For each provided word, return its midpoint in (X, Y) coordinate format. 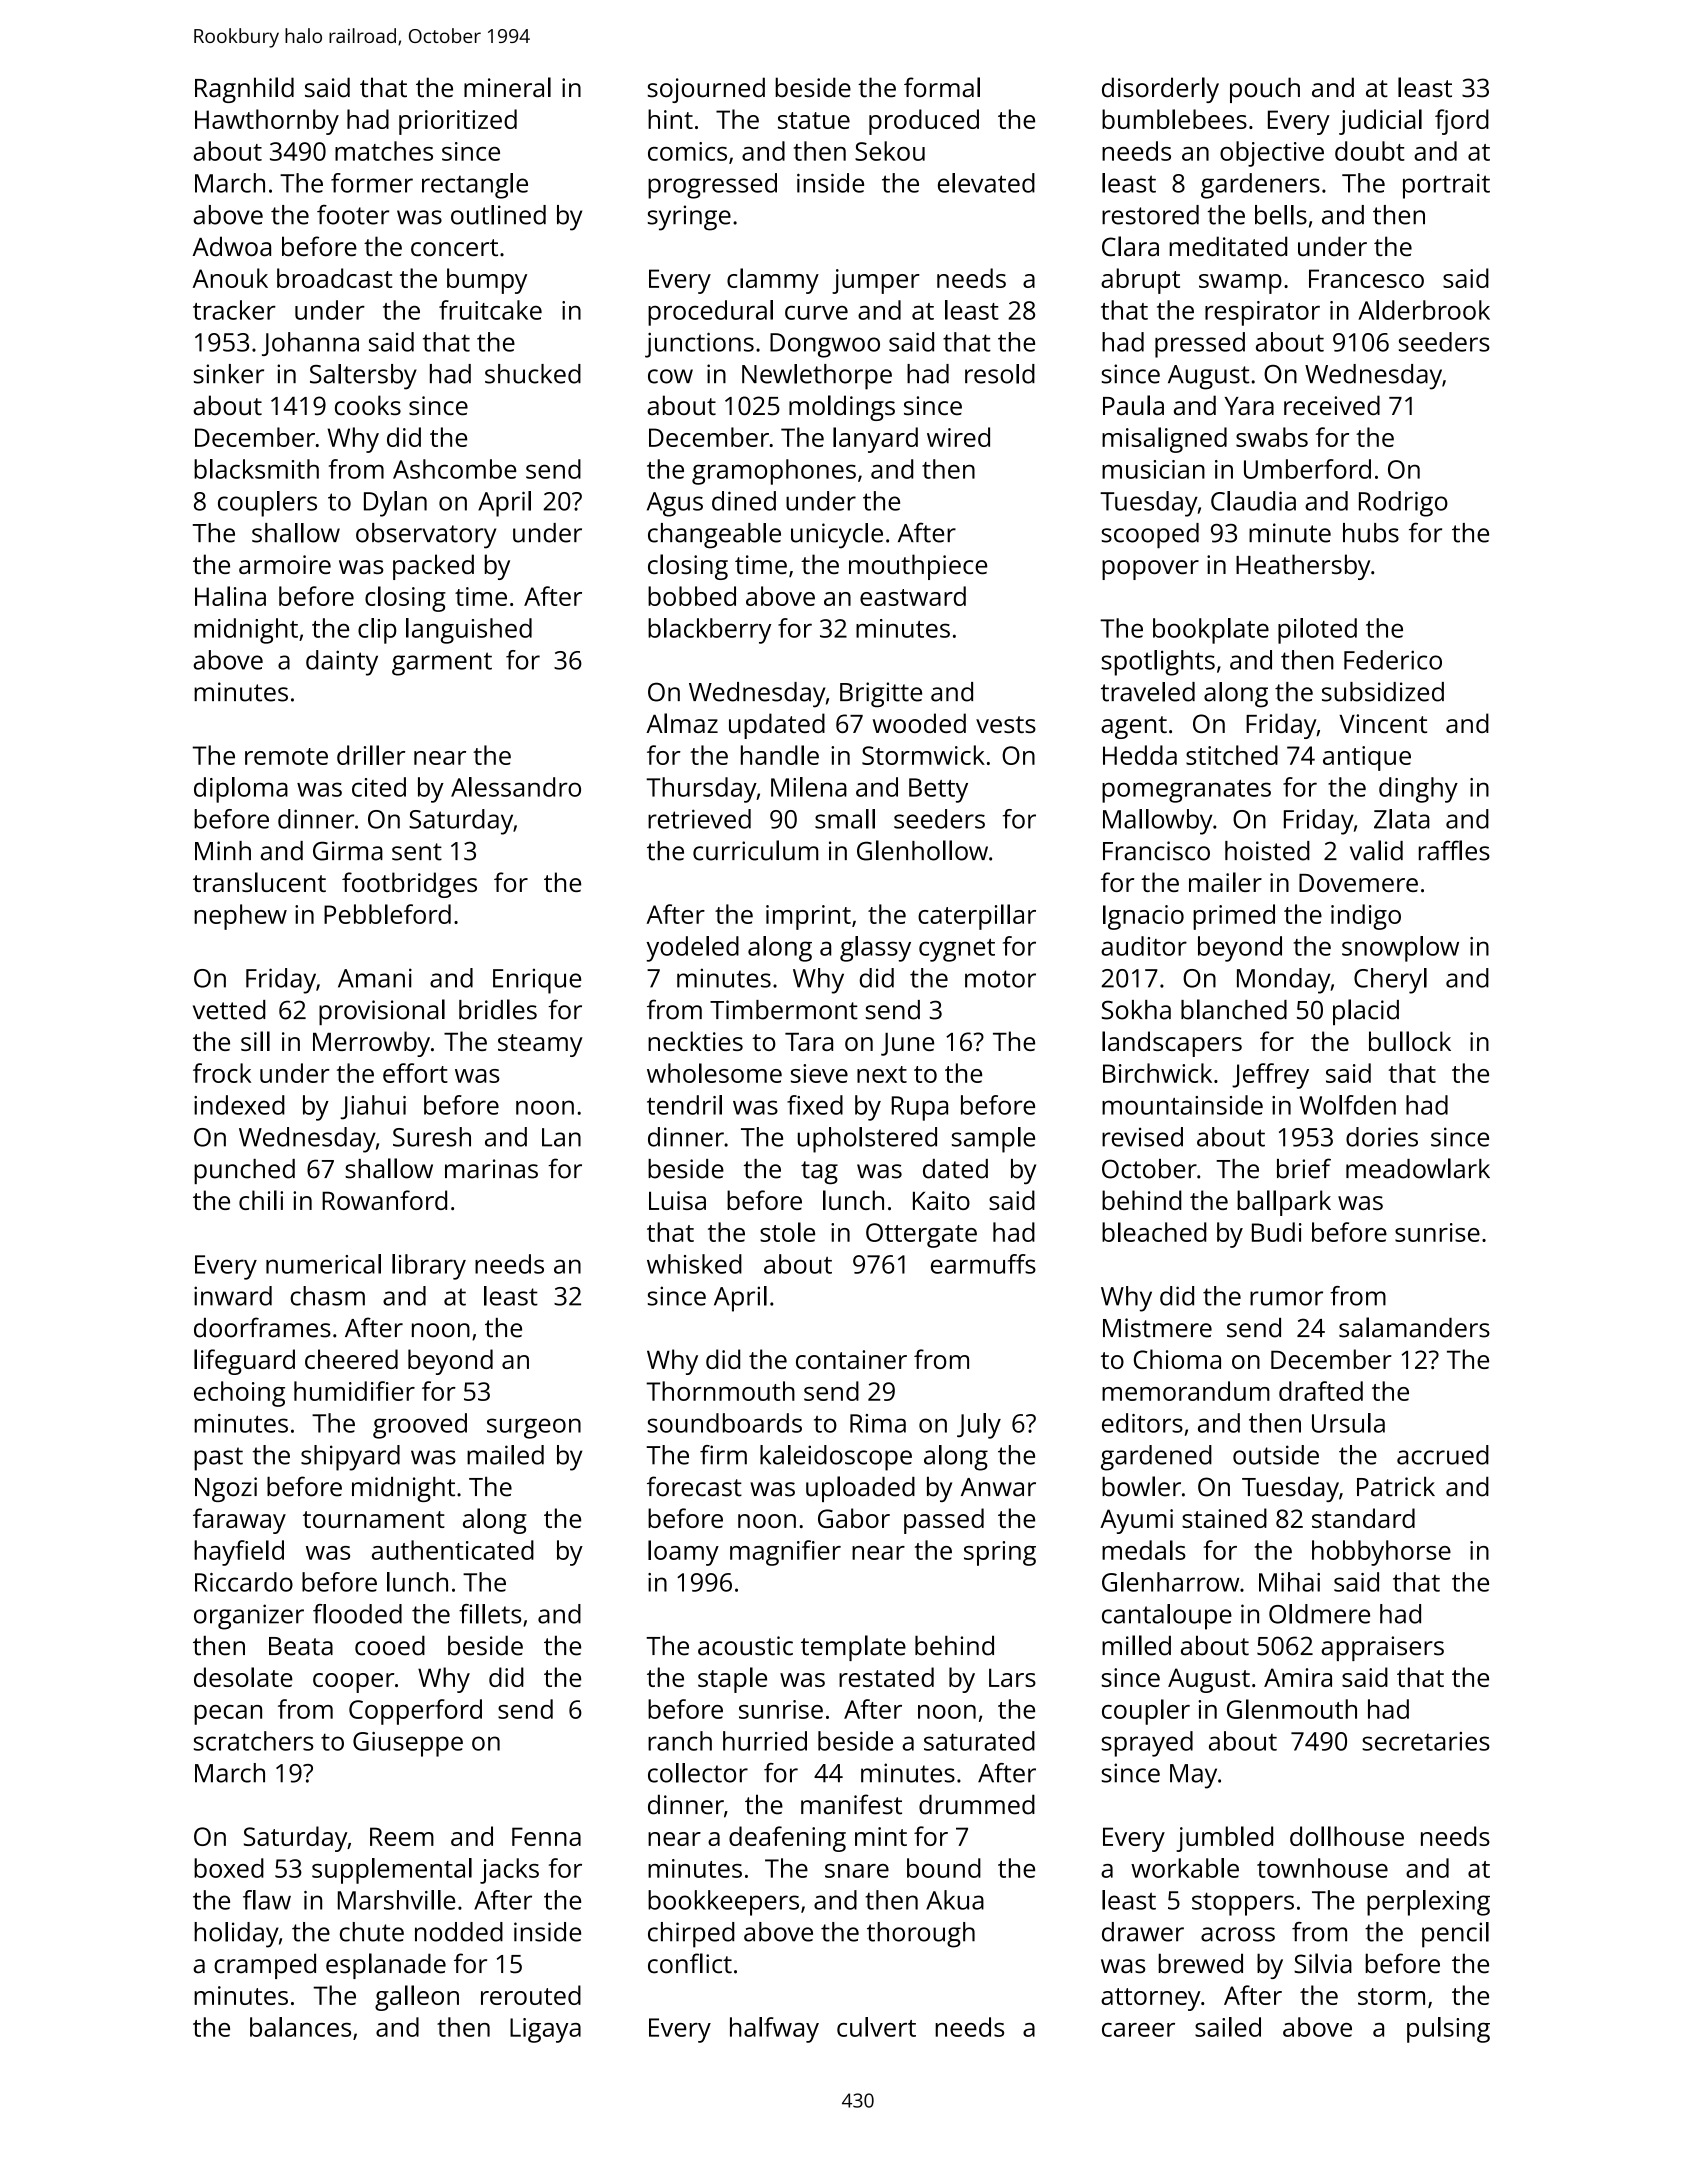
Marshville (396, 1900)
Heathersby (1303, 567)
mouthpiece (918, 567)
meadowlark (1418, 1168)
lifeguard (244, 1362)
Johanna (310, 344)
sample (993, 1140)
